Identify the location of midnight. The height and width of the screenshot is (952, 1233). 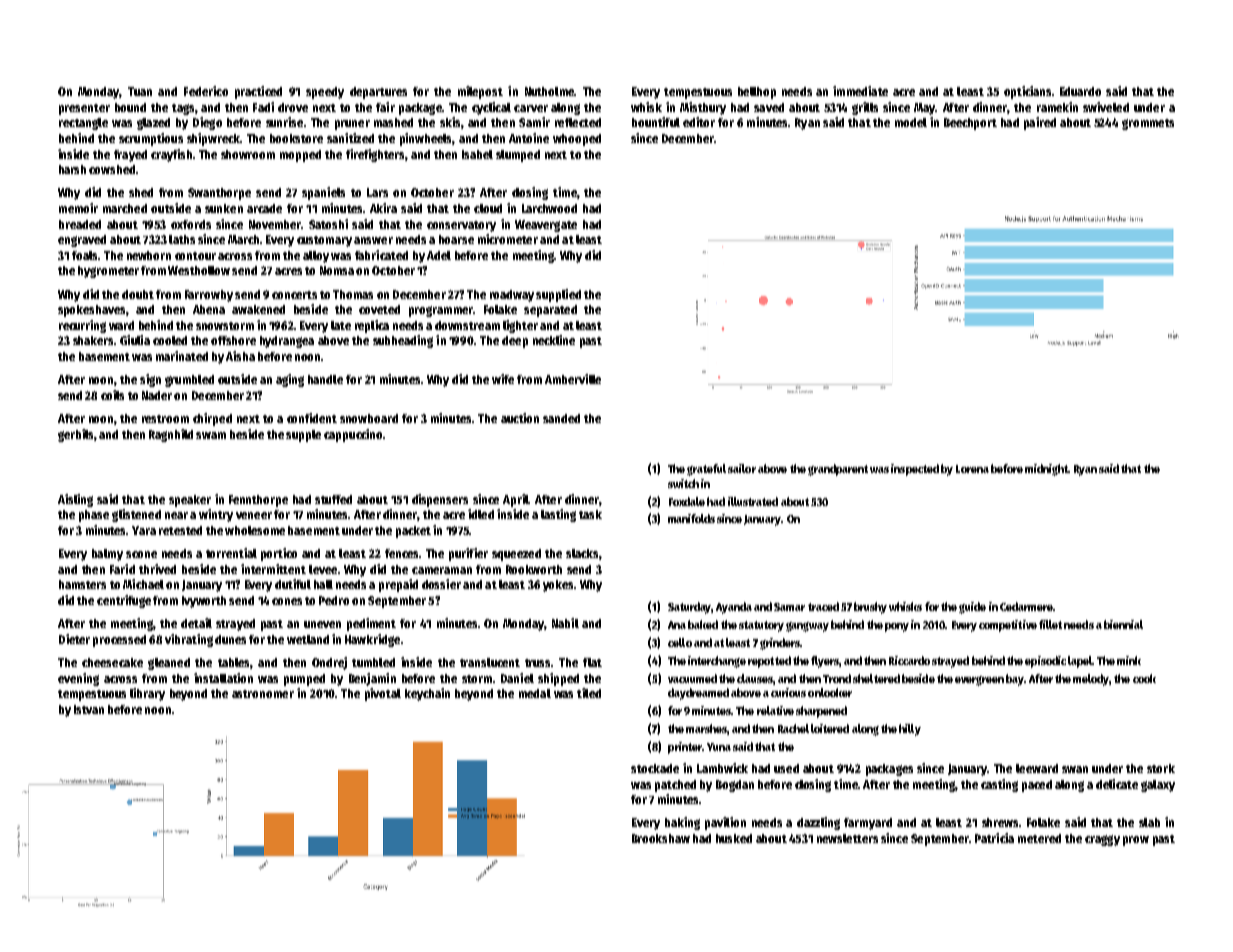
(1046, 470).
